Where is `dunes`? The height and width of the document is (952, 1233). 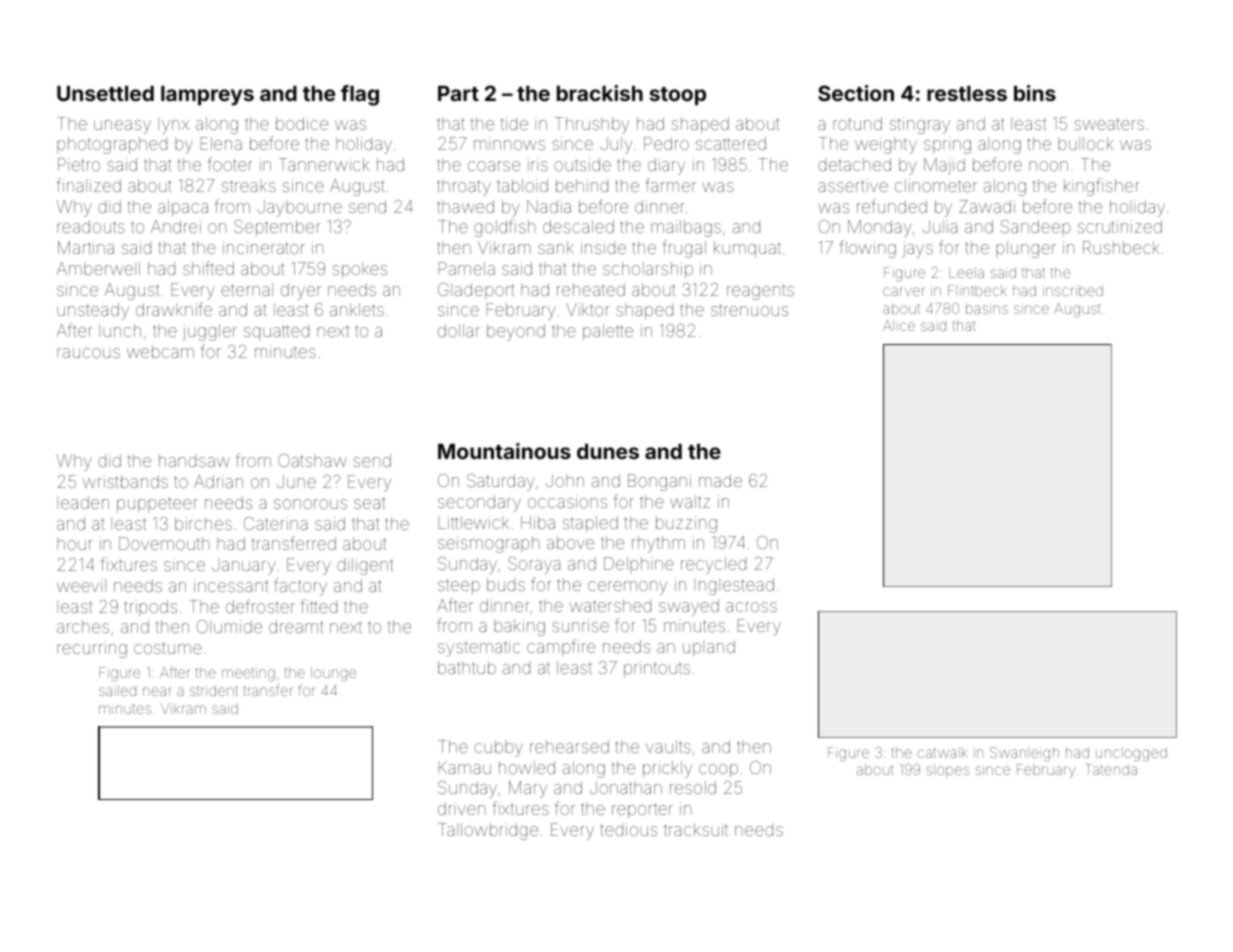 dunes is located at coordinates (608, 451).
